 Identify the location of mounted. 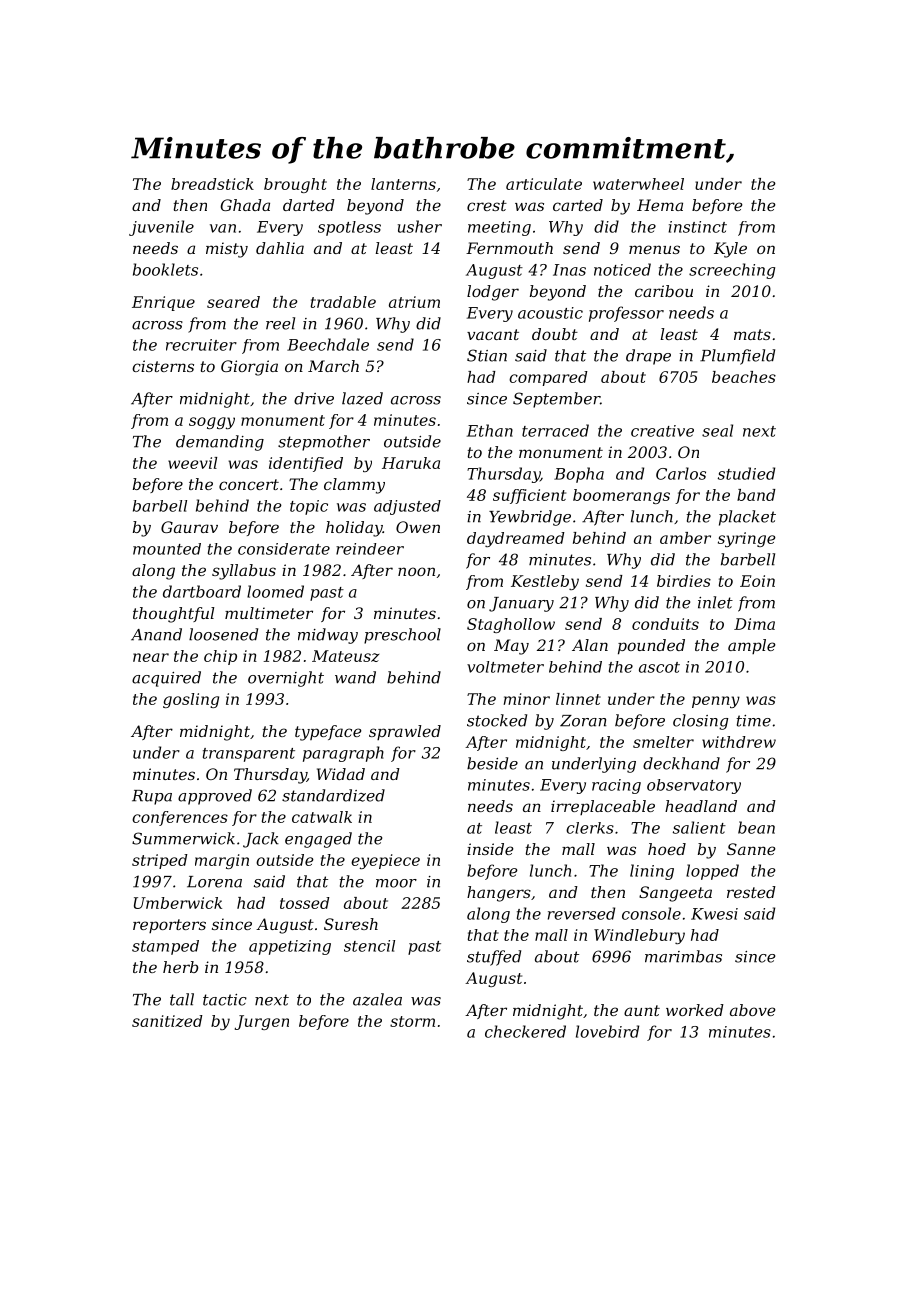
(167, 549).
